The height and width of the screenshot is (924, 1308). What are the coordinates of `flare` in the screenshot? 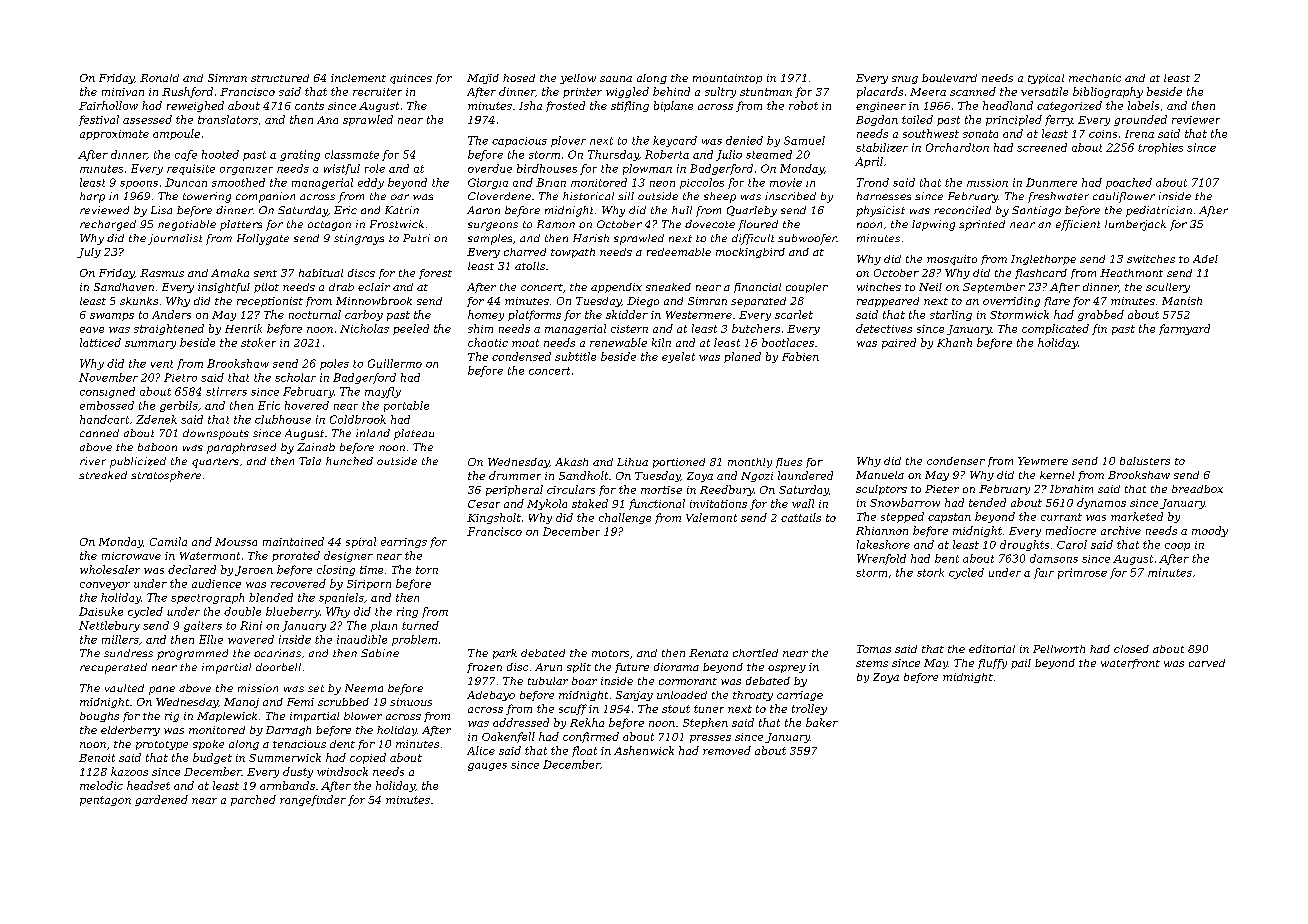 It's located at (1057, 302).
